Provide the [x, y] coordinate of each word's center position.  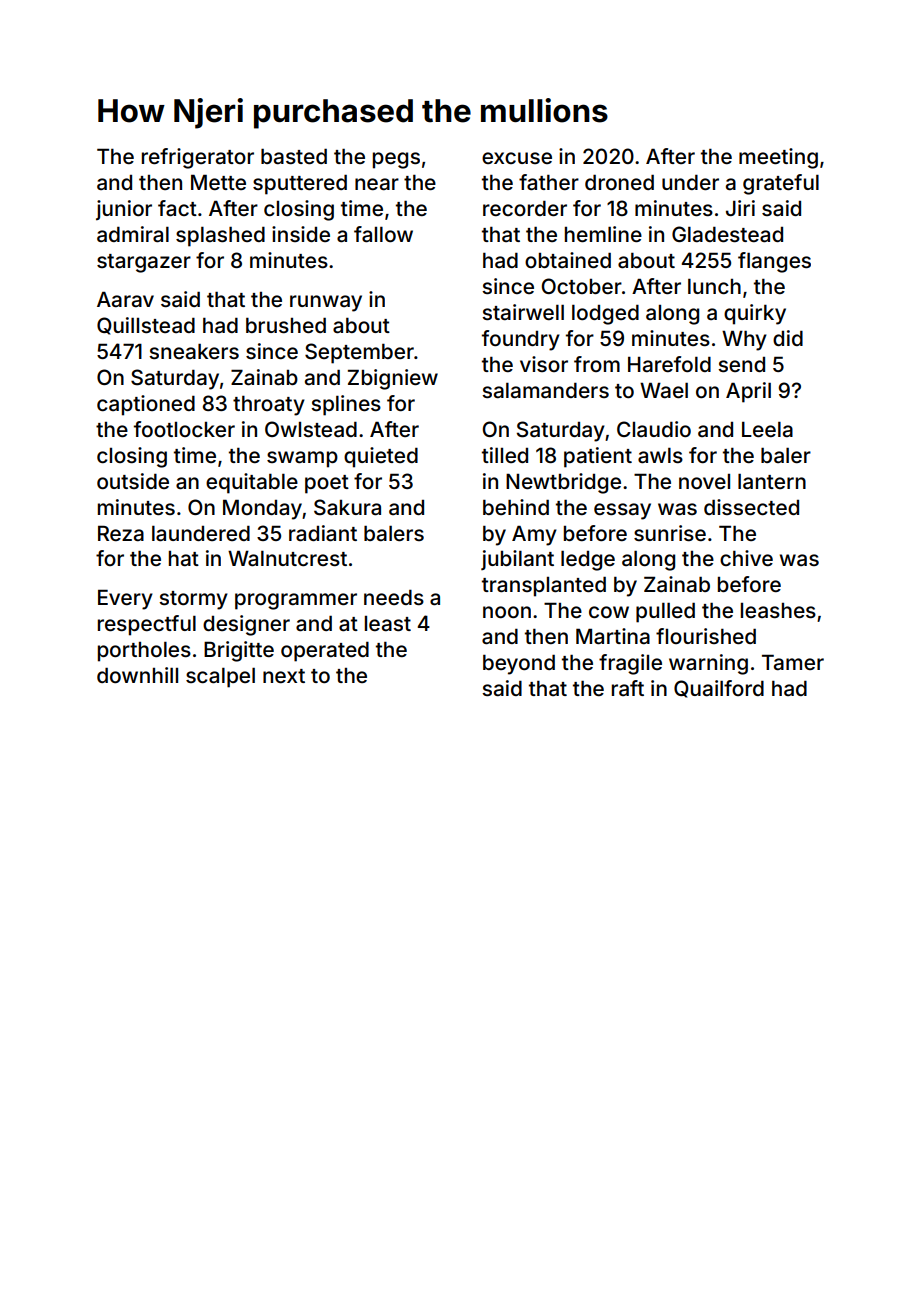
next [284, 676]
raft [628, 688]
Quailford [719, 689]
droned [619, 182]
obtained [568, 260]
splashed [220, 236]
